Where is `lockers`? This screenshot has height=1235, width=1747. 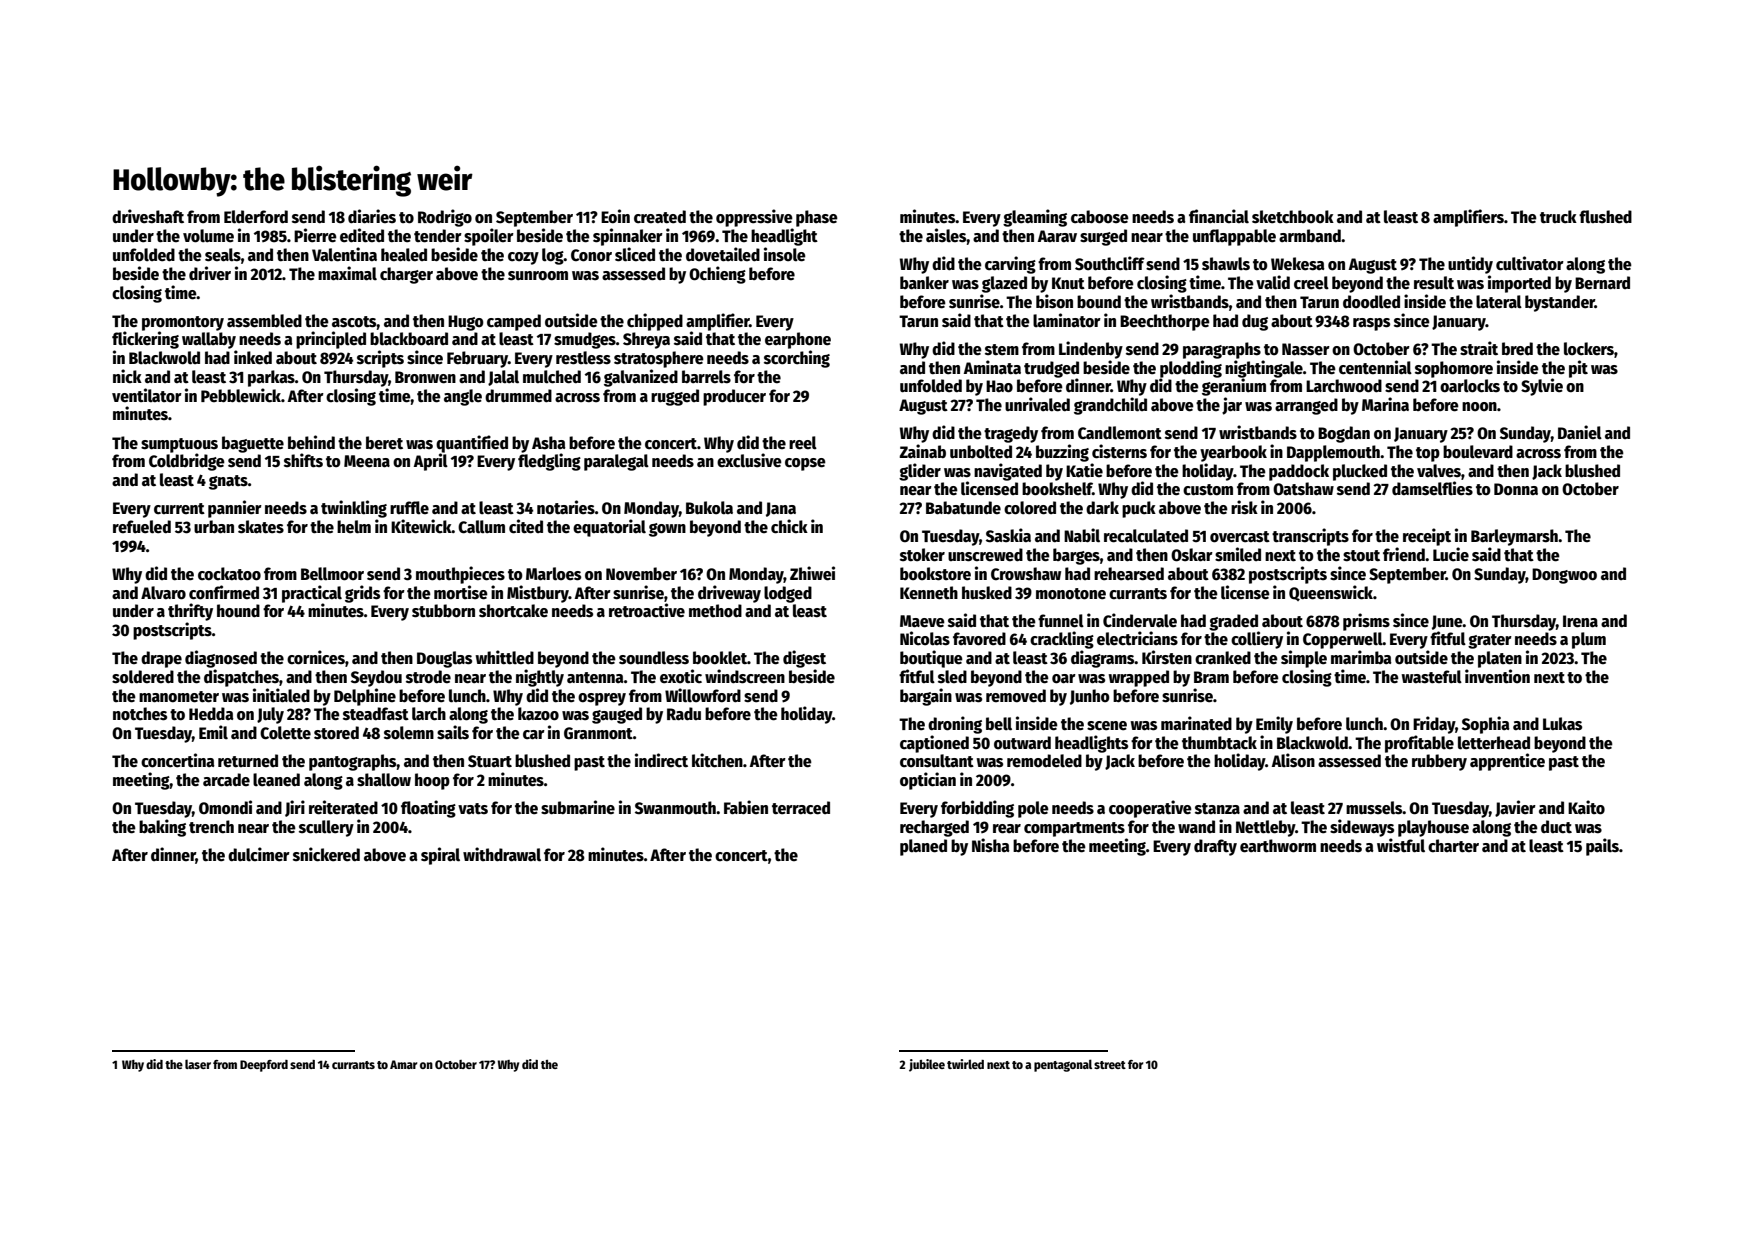
lockers is located at coordinates (1589, 349).
